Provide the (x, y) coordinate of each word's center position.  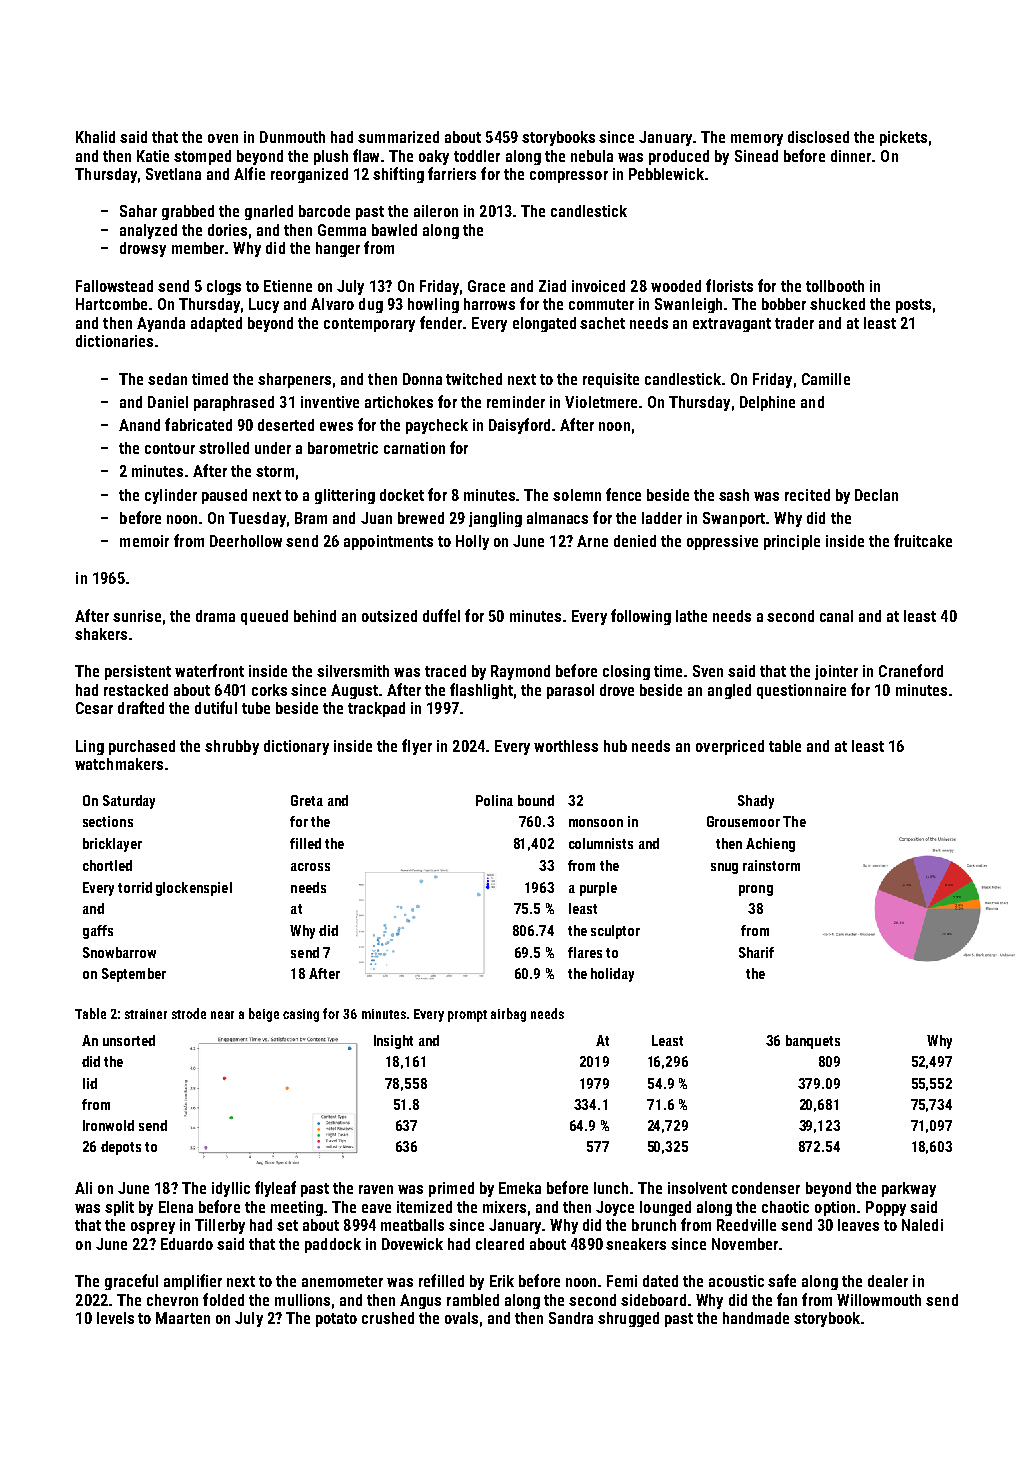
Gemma (342, 230)
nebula (592, 156)
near (222, 1015)
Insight (393, 1042)
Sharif (756, 952)
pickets (903, 138)
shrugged (628, 1319)
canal (836, 616)
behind (315, 616)
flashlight (481, 691)
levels (115, 1318)
